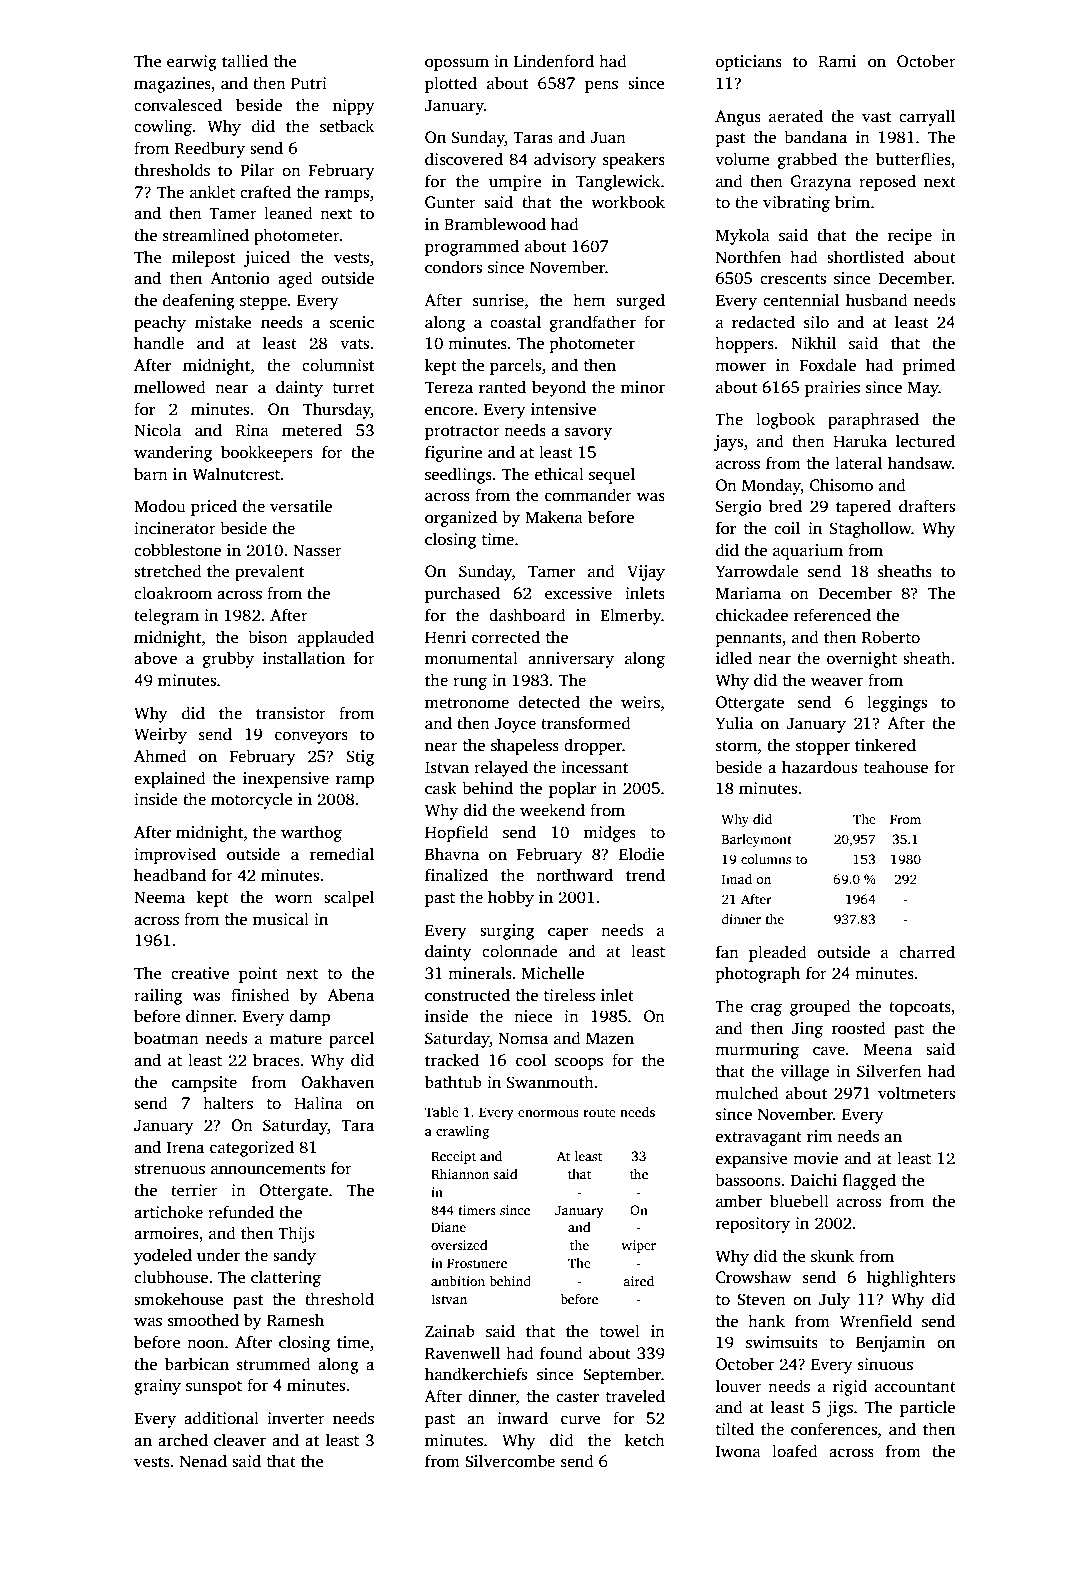  Describe the element at coordinates (317, 550) in the document. I see `Nasser` at that location.
